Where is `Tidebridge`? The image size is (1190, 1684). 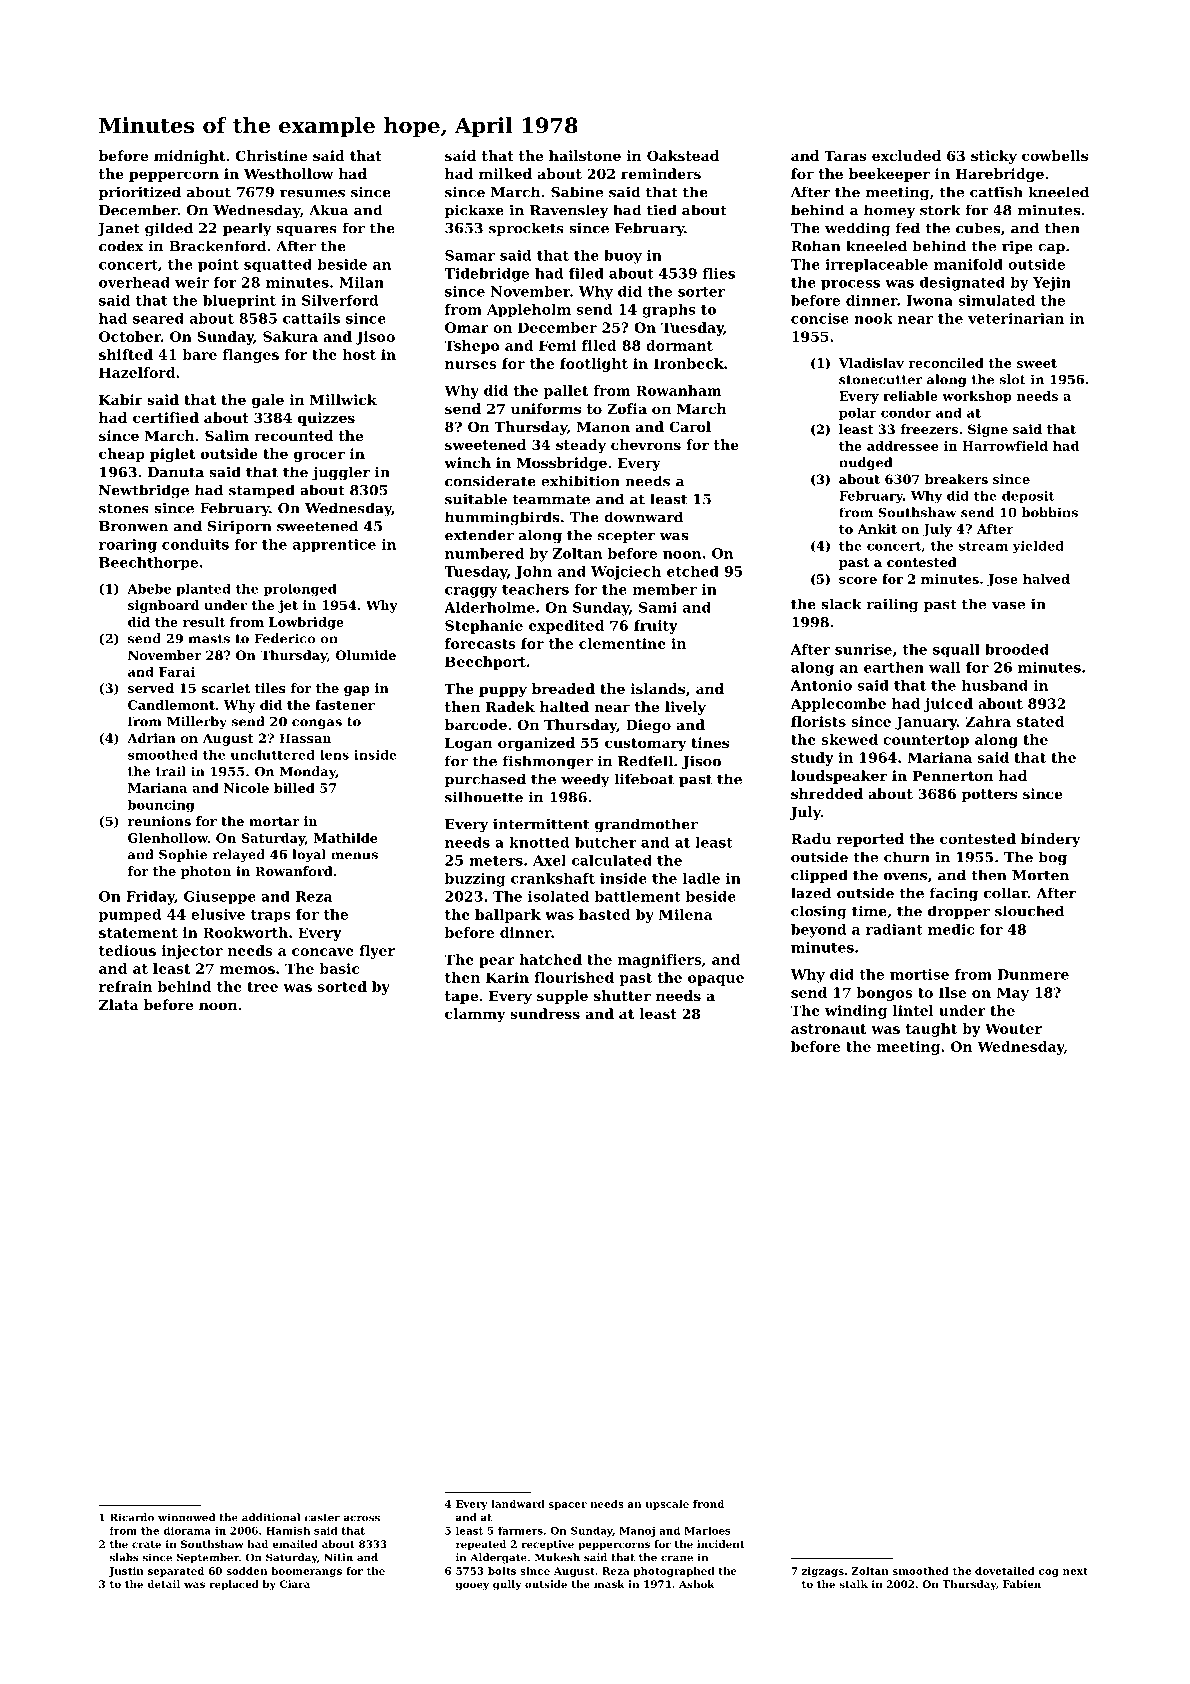
Tidebridge is located at coordinates (487, 275).
